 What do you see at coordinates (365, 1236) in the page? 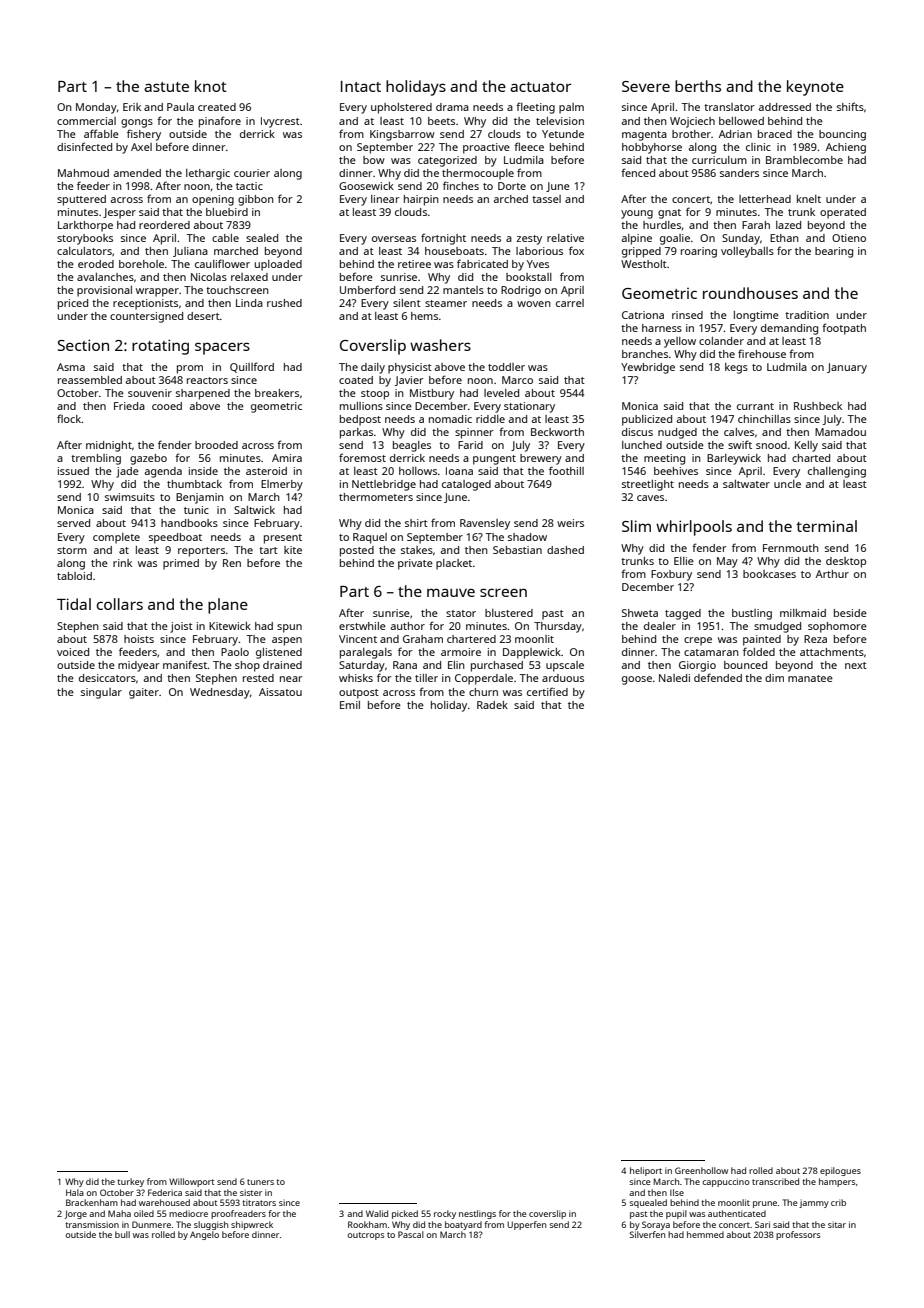
I see `outcrops` at bounding box center [365, 1236].
